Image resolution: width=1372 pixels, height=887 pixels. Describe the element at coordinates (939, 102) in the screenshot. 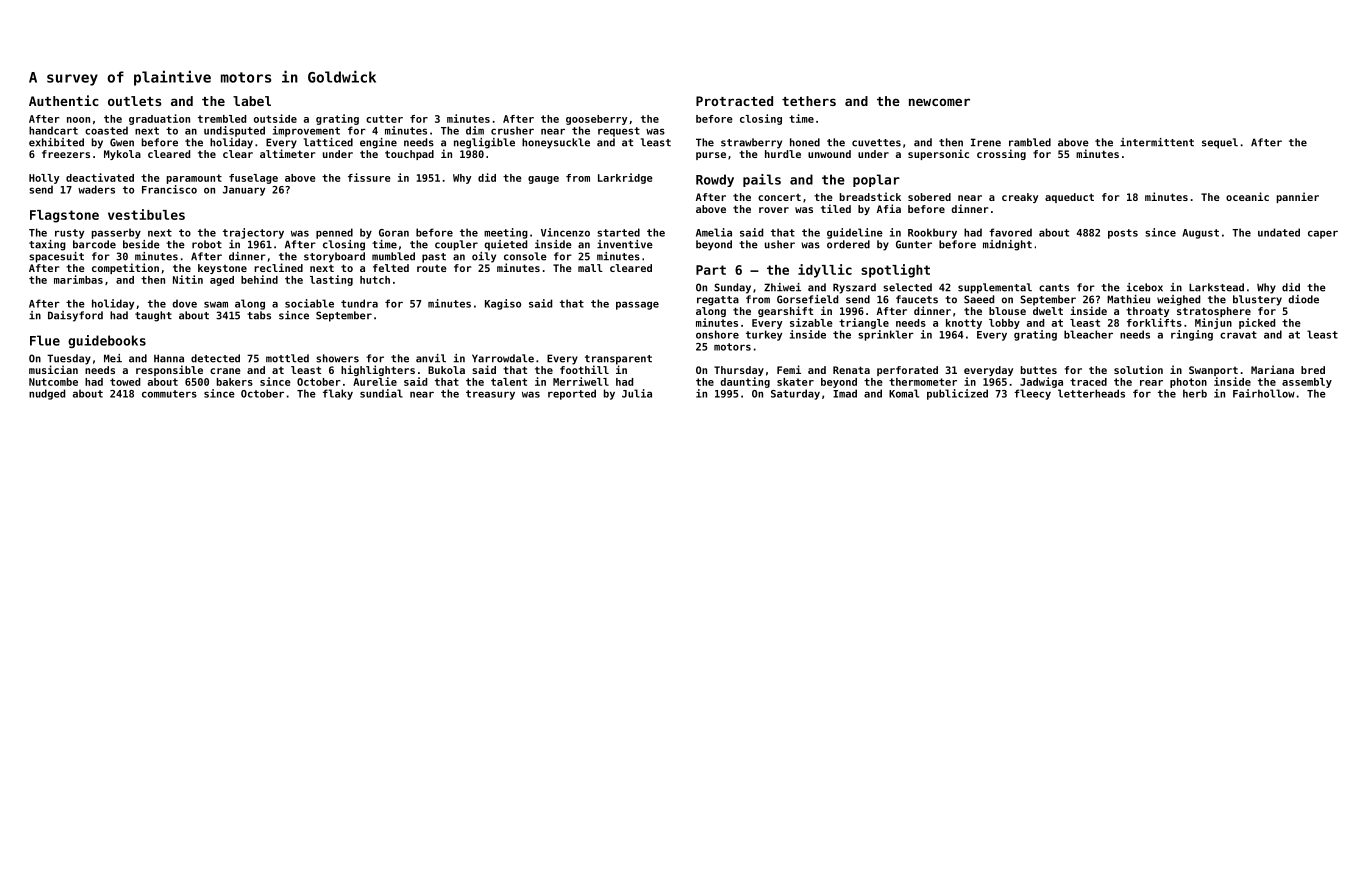

I see `newcomer` at that location.
